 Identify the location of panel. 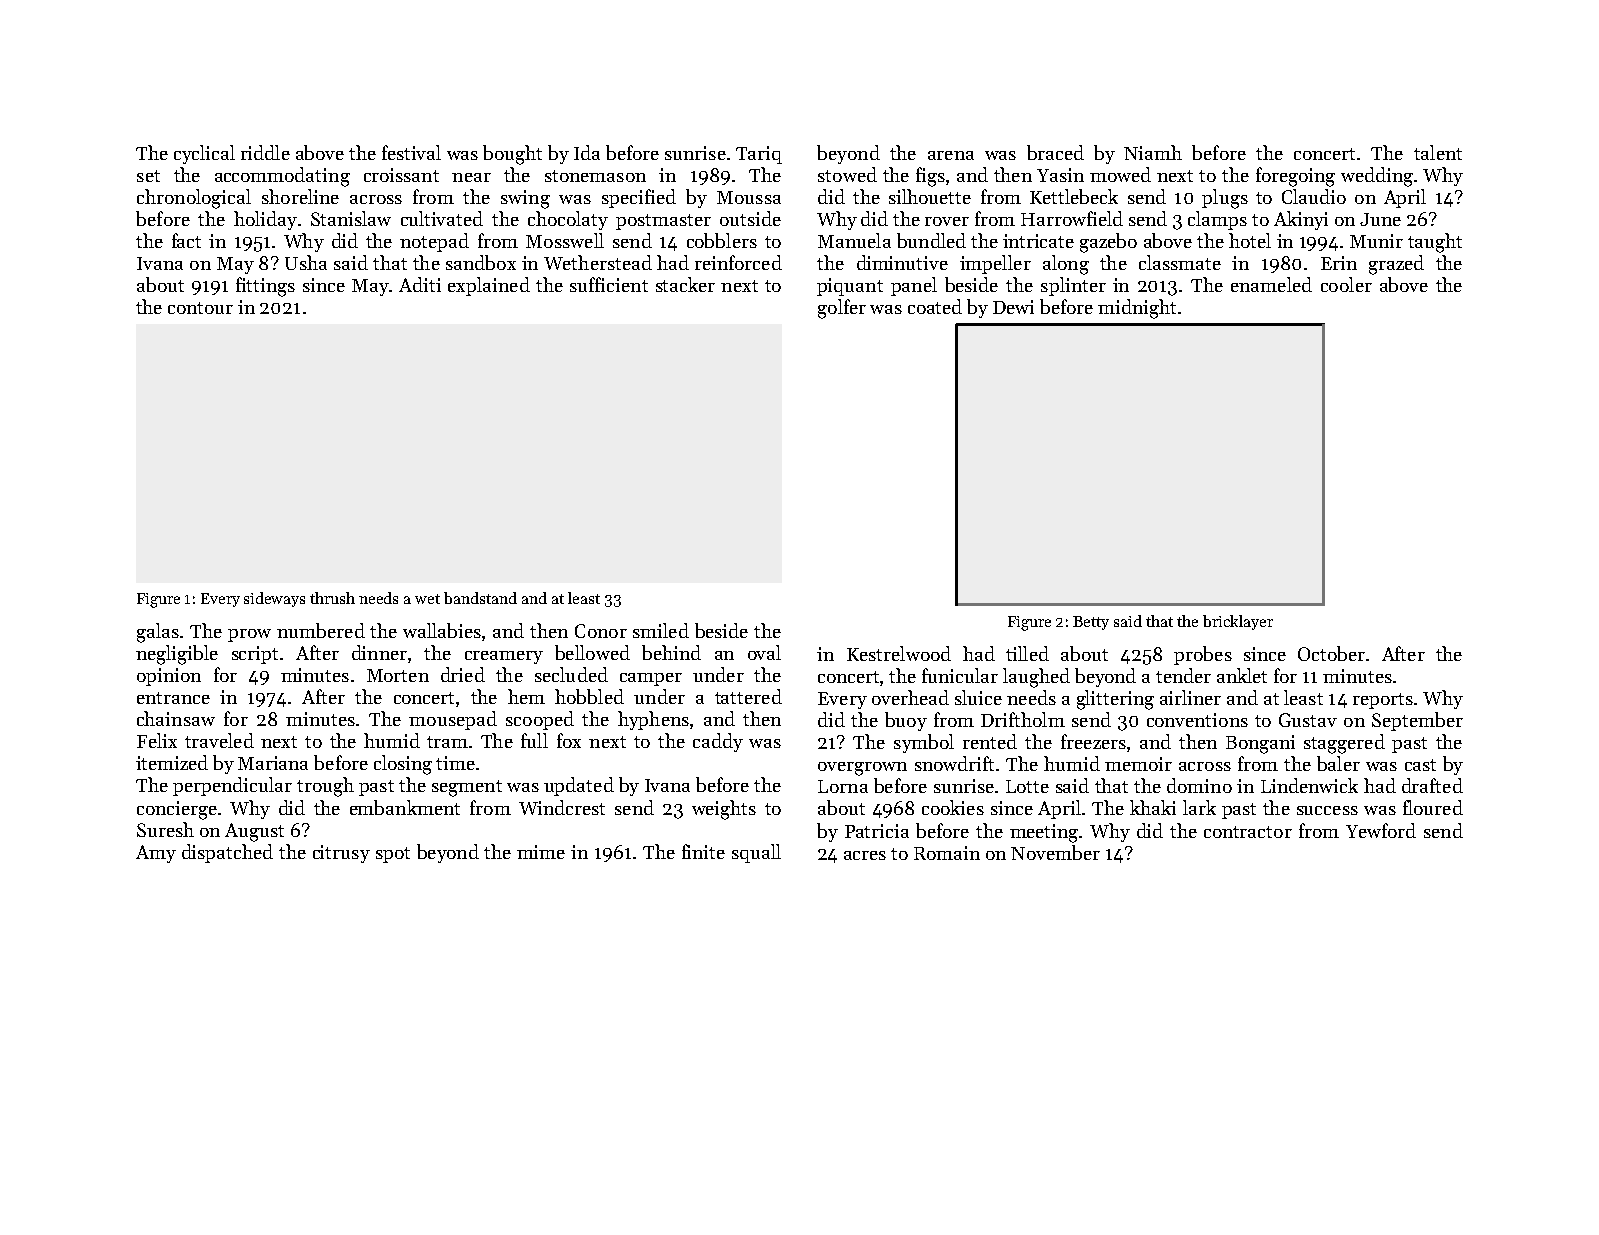
(914, 286).
